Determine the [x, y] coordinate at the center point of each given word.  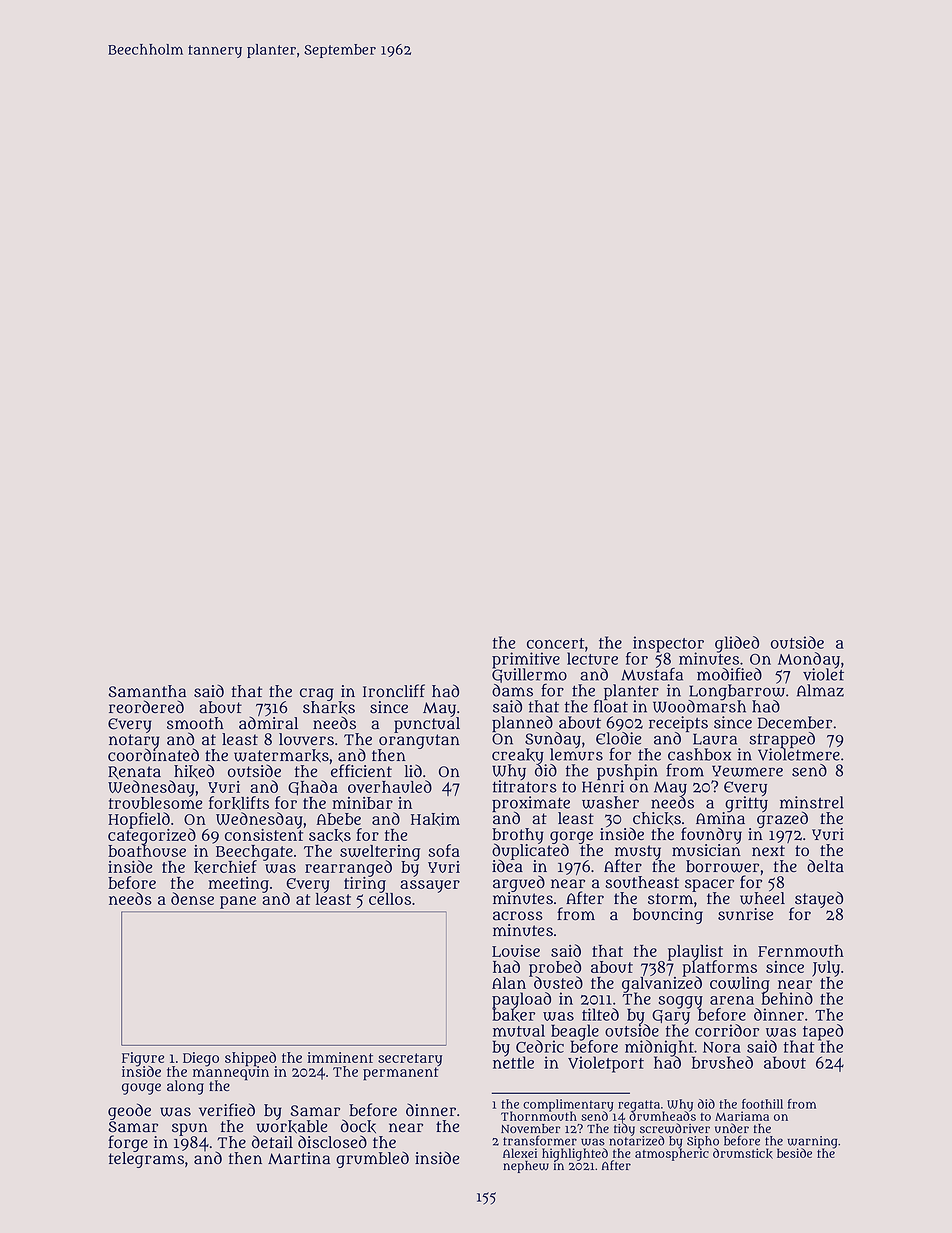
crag [316, 694]
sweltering [380, 853]
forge [128, 1143]
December [795, 722]
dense [192, 898]
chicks [657, 818]
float [611, 706]
